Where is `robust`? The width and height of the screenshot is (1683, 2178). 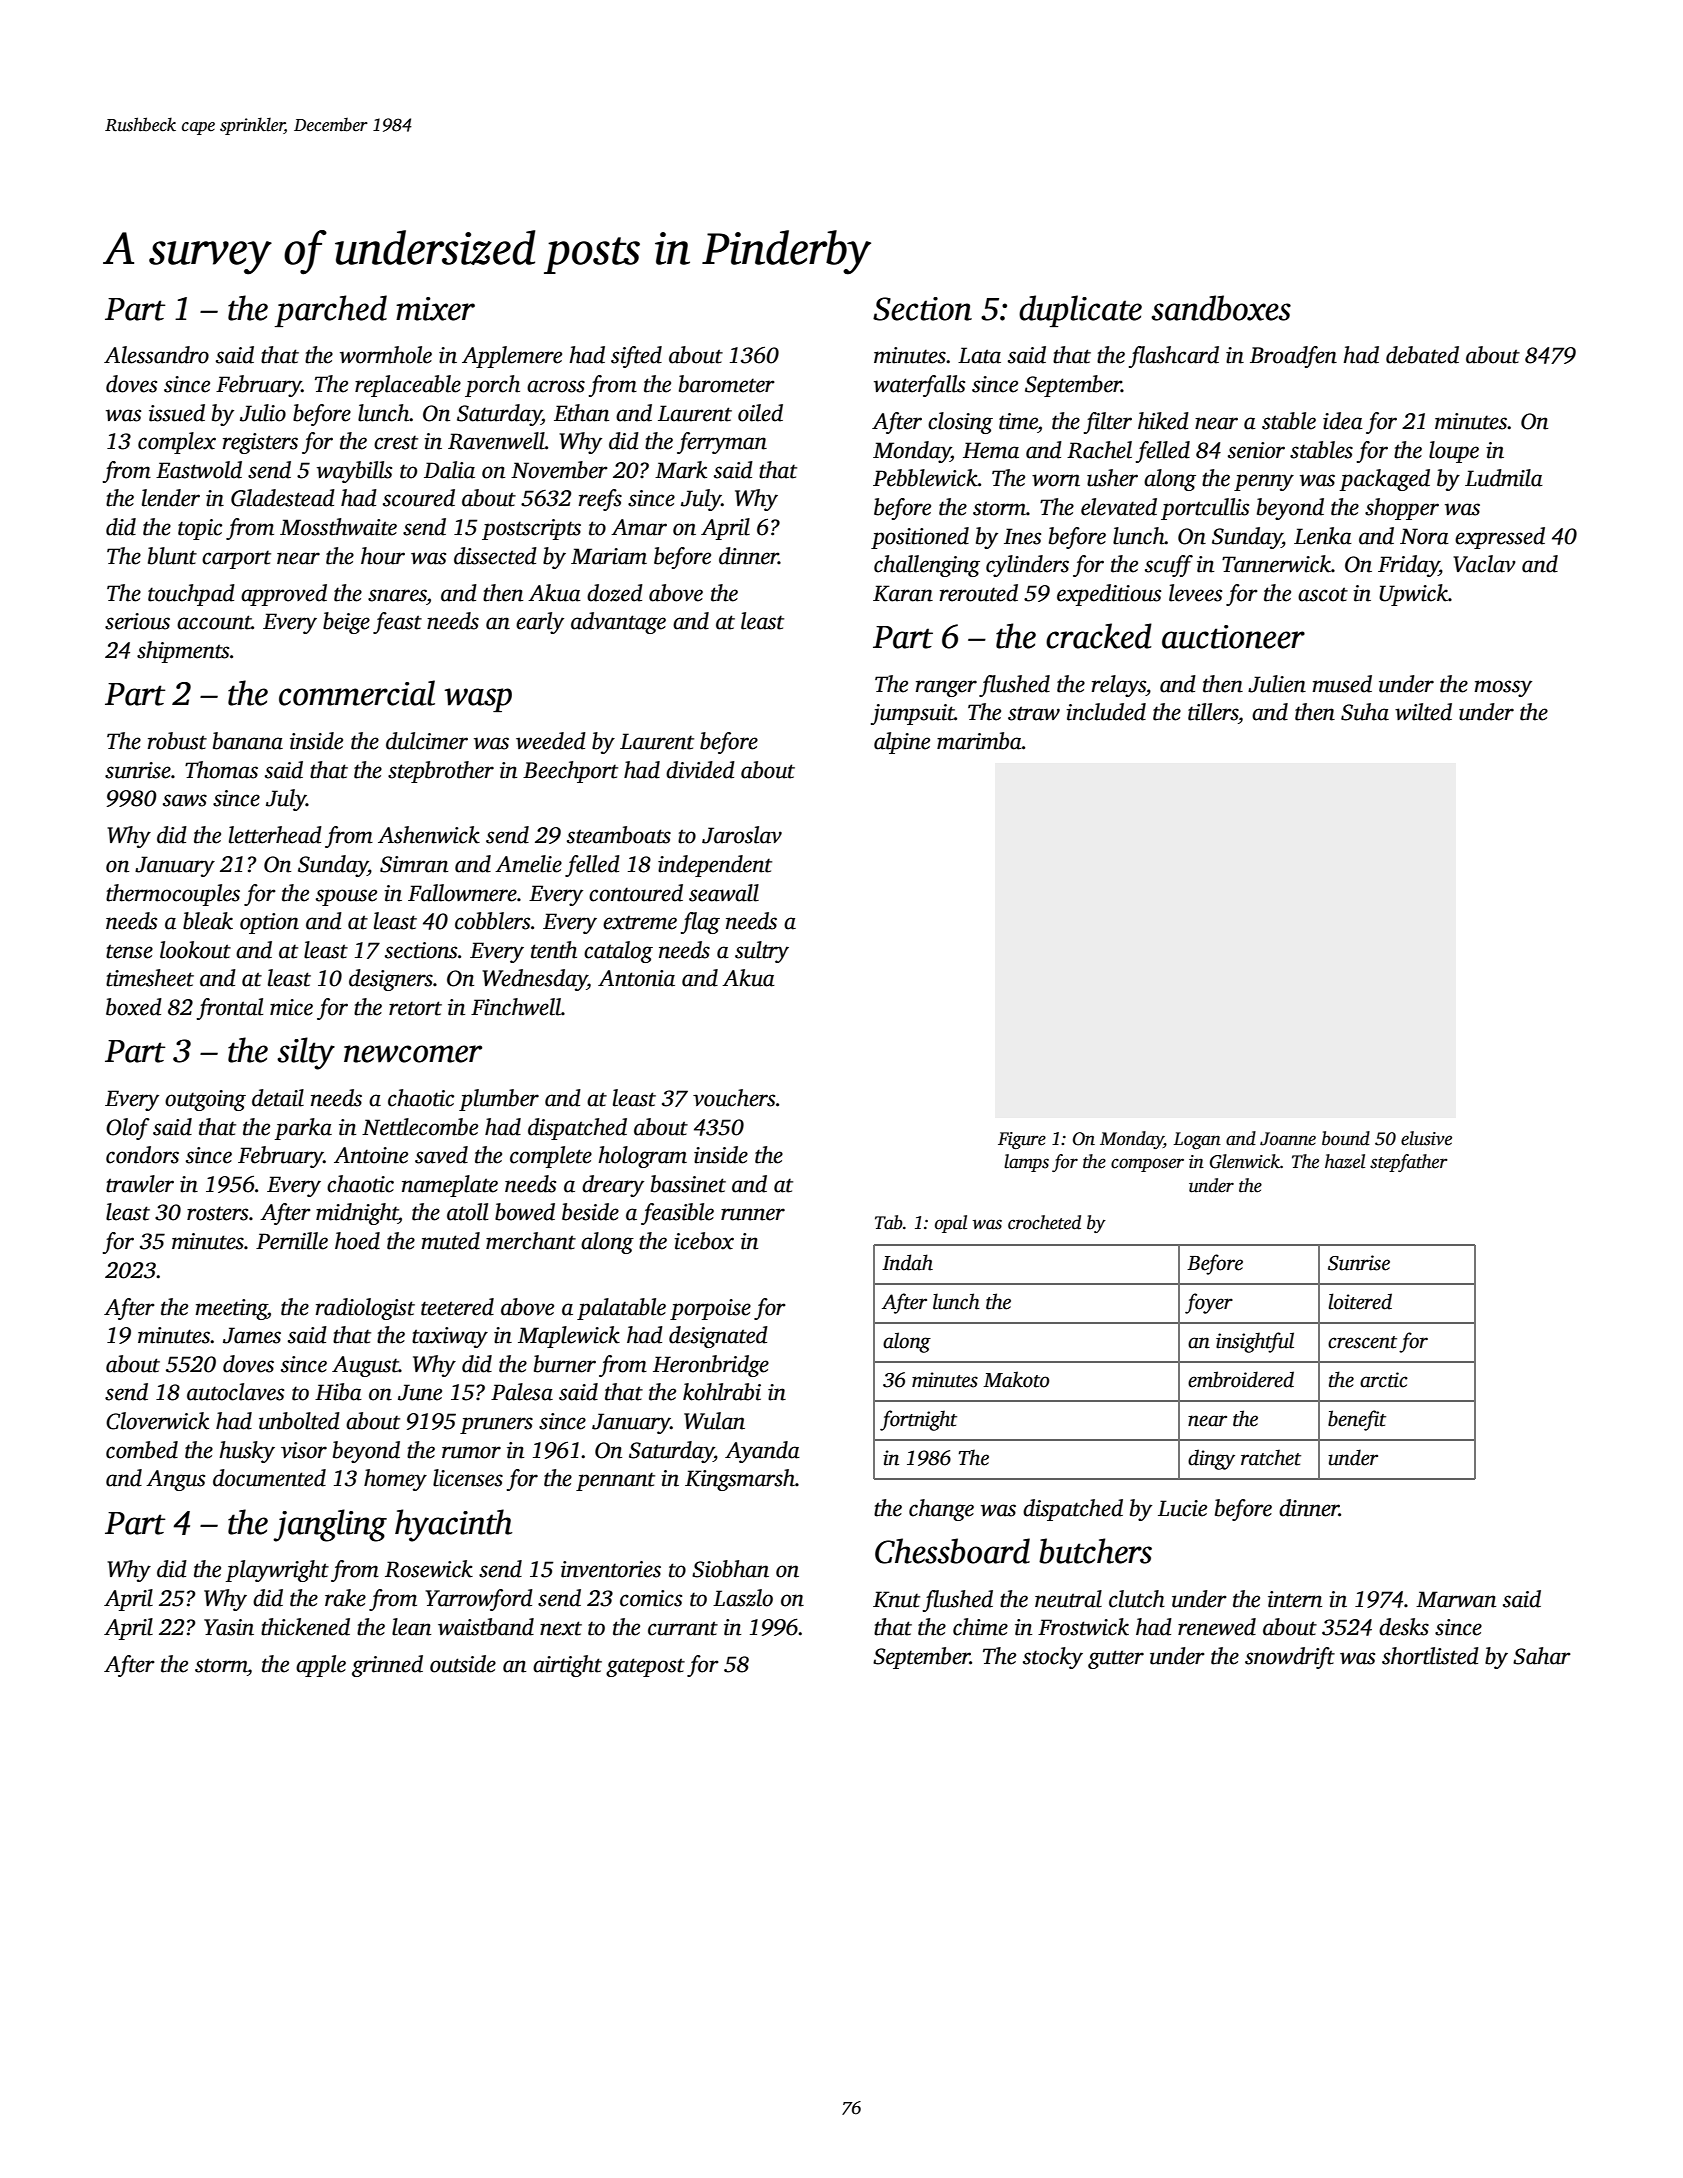
robust is located at coordinates (177, 741).
